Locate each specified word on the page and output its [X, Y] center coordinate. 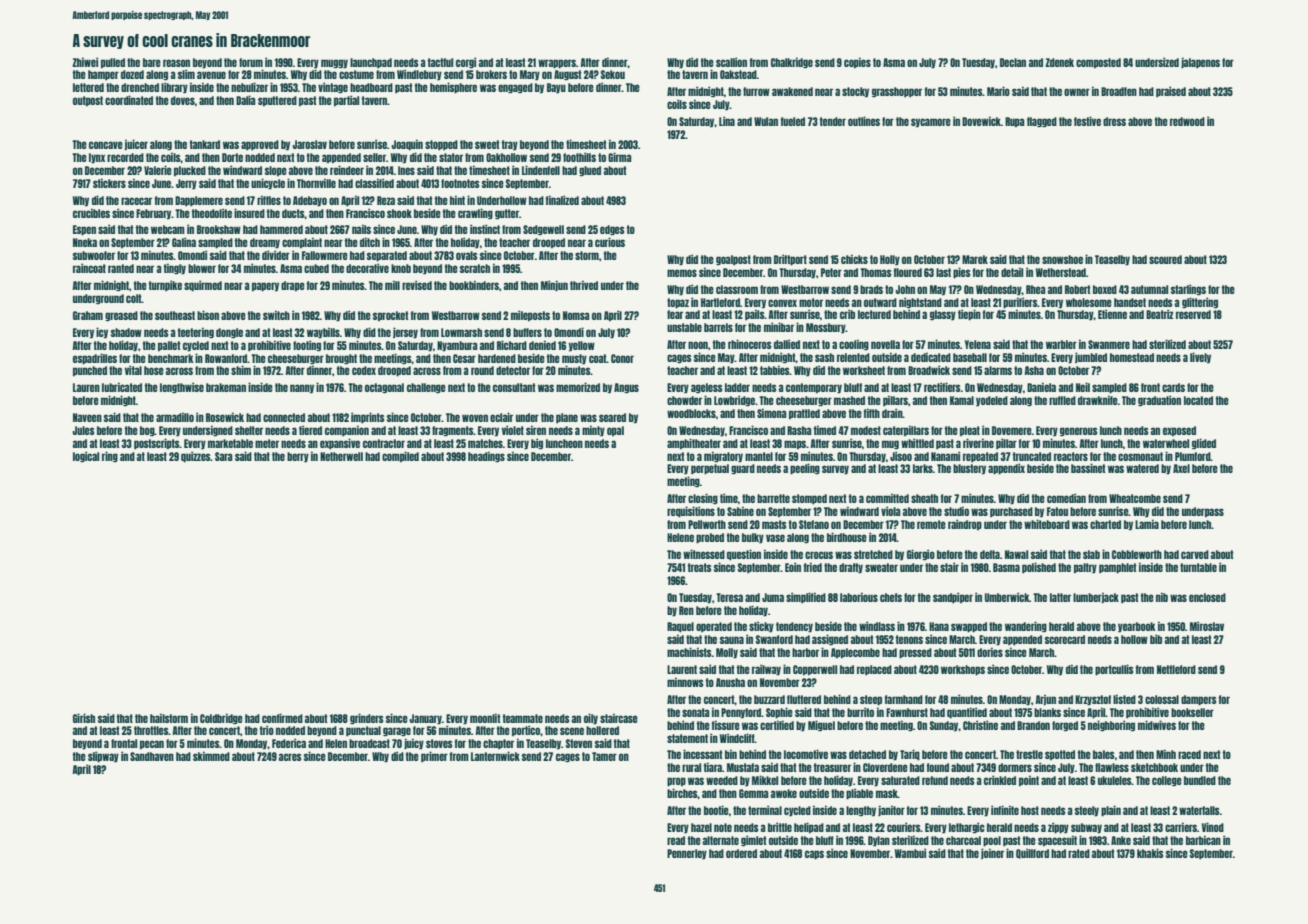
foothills [579, 157]
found [938, 767]
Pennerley [687, 854]
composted [1098, 63]
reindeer [347, 170]
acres [290, 757]
